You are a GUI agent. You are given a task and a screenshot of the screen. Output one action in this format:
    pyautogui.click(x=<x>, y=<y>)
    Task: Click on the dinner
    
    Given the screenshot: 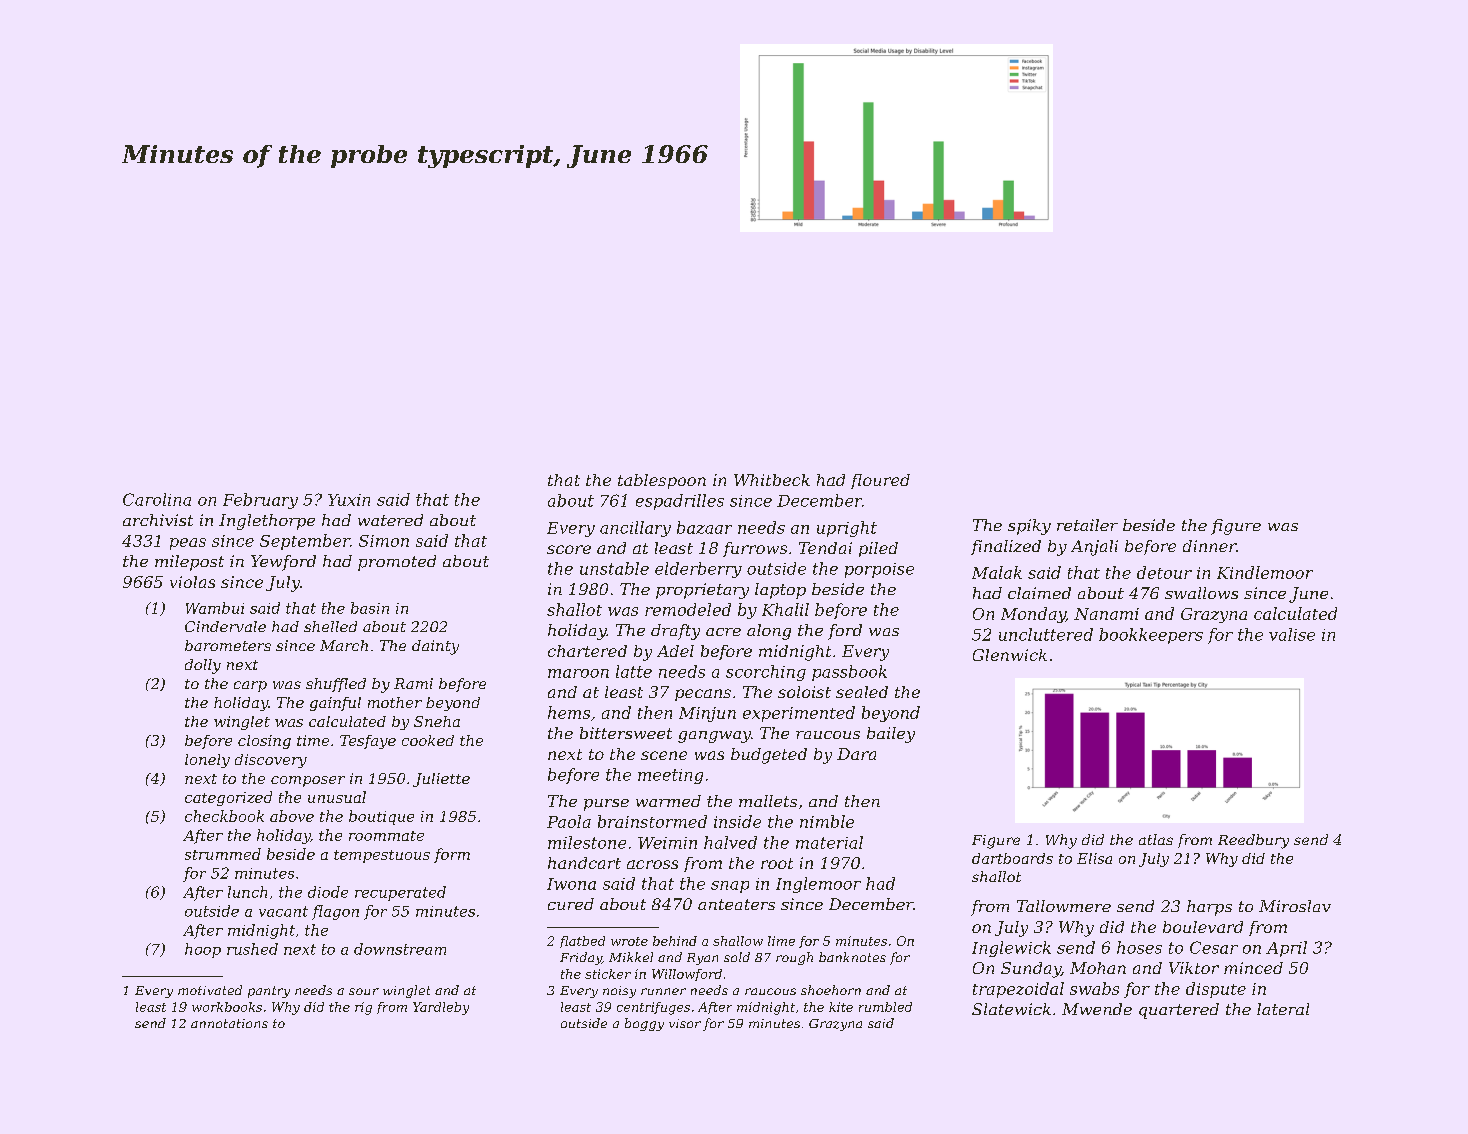 What is the action you would take?
    pyautogui.click(x=1209, y=546)
